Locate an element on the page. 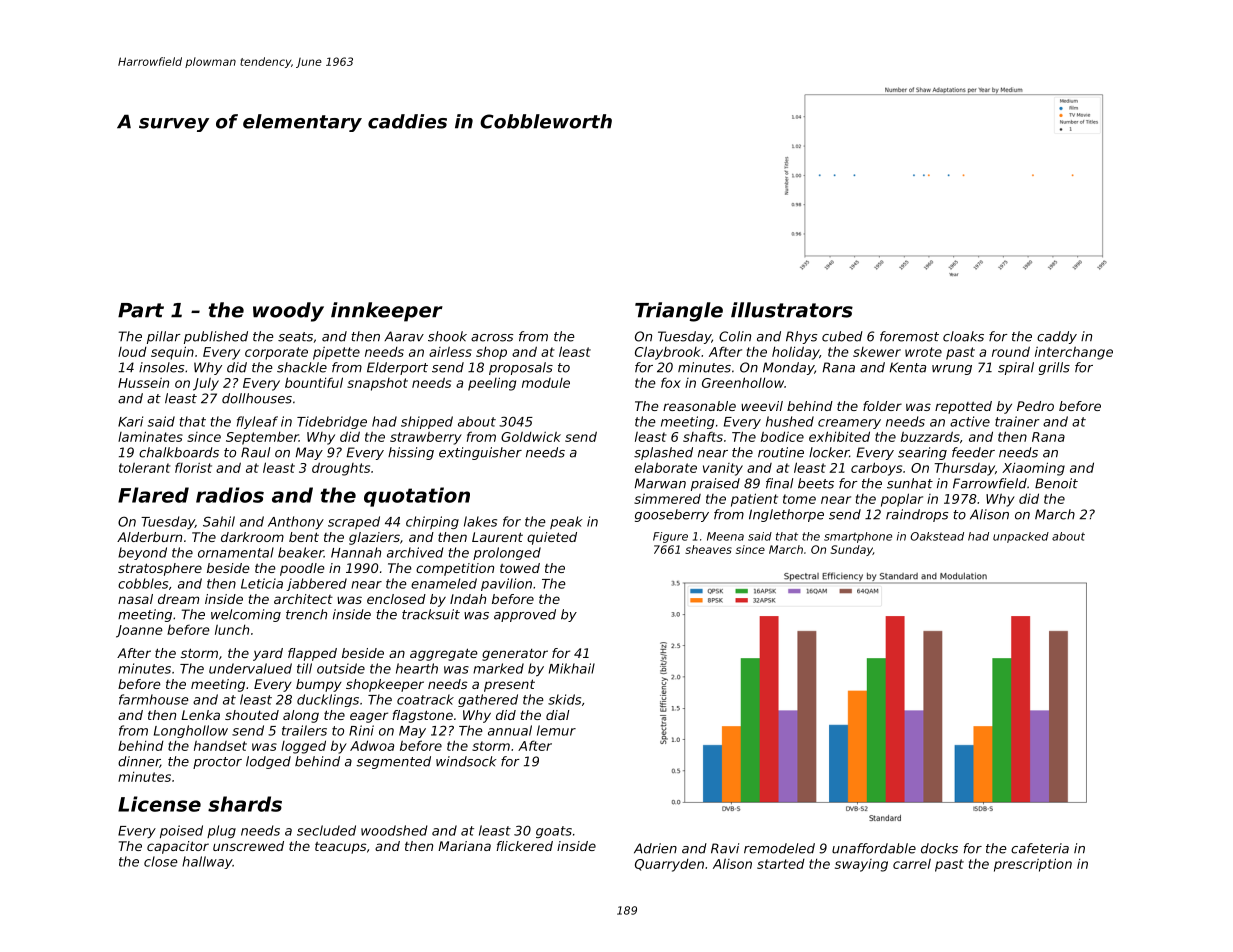 The image size is (1233, 952). Quarryden is located at coordinates (669, 865).
